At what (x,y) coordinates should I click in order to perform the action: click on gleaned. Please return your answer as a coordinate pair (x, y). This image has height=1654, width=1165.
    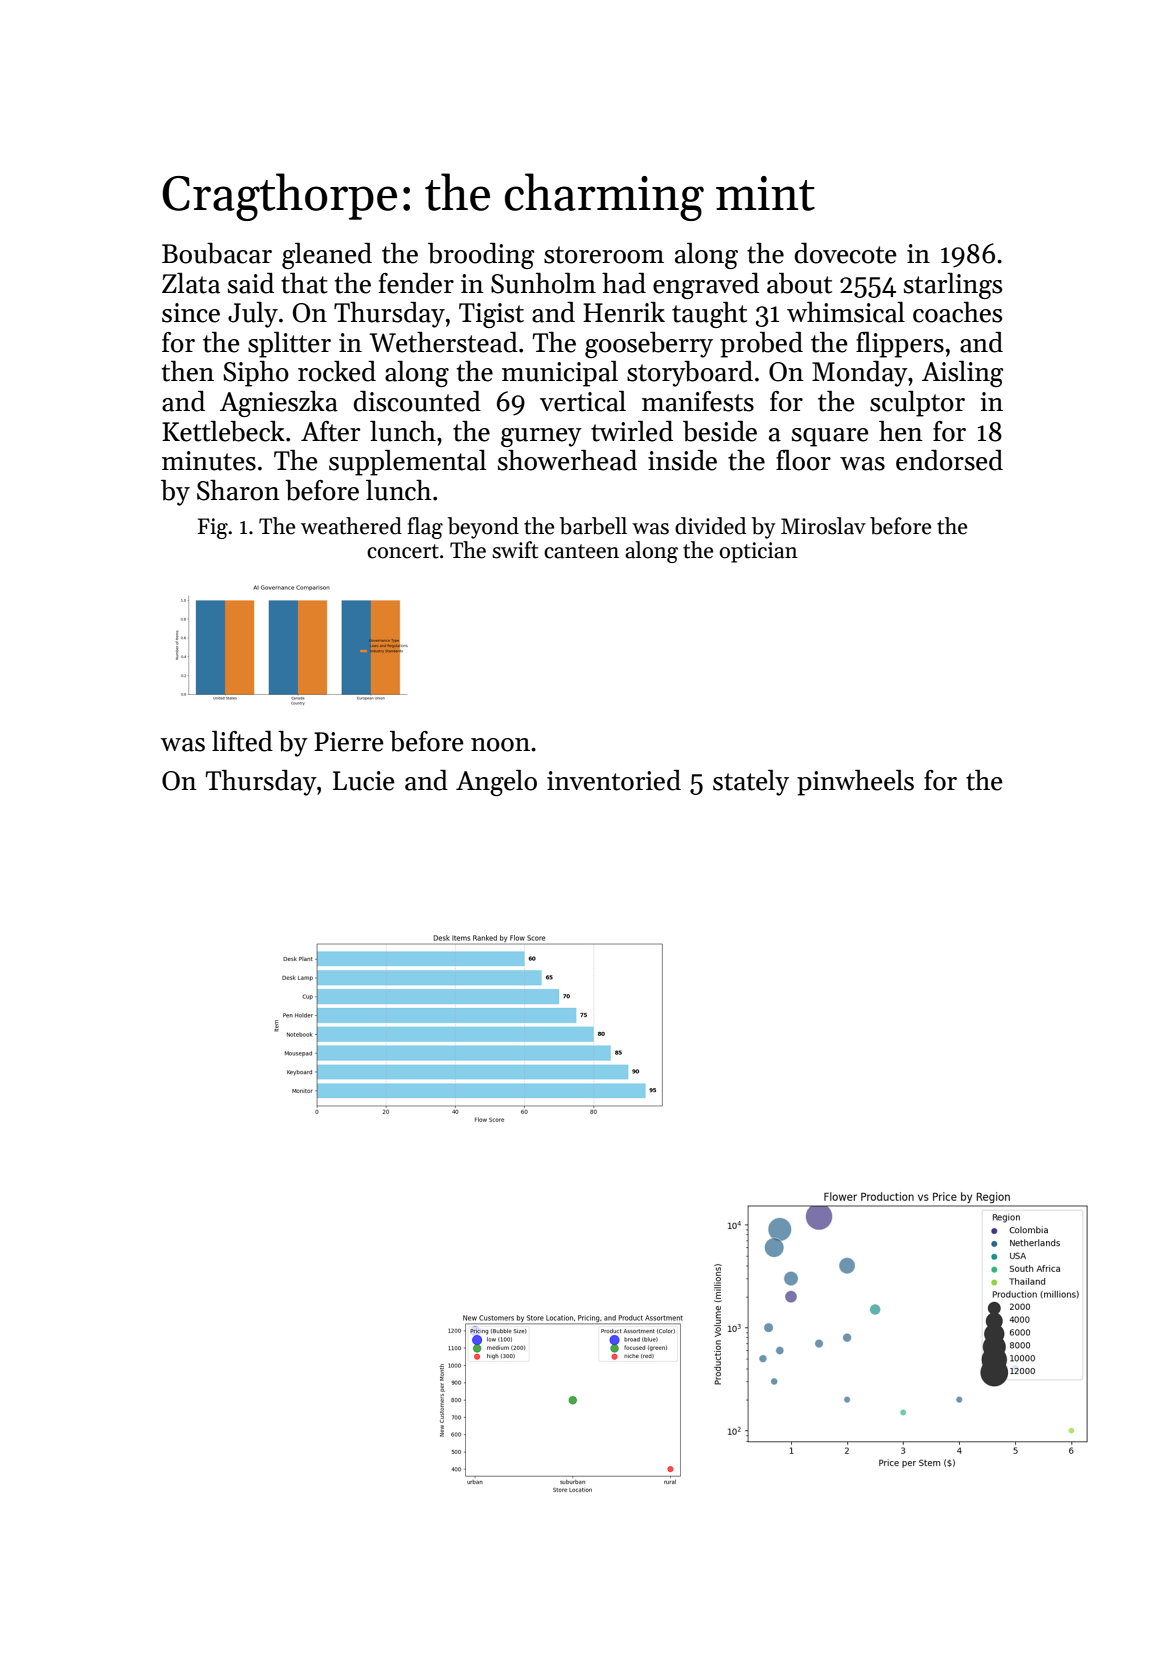
    Looking at the image, I should click on (327, 256).
